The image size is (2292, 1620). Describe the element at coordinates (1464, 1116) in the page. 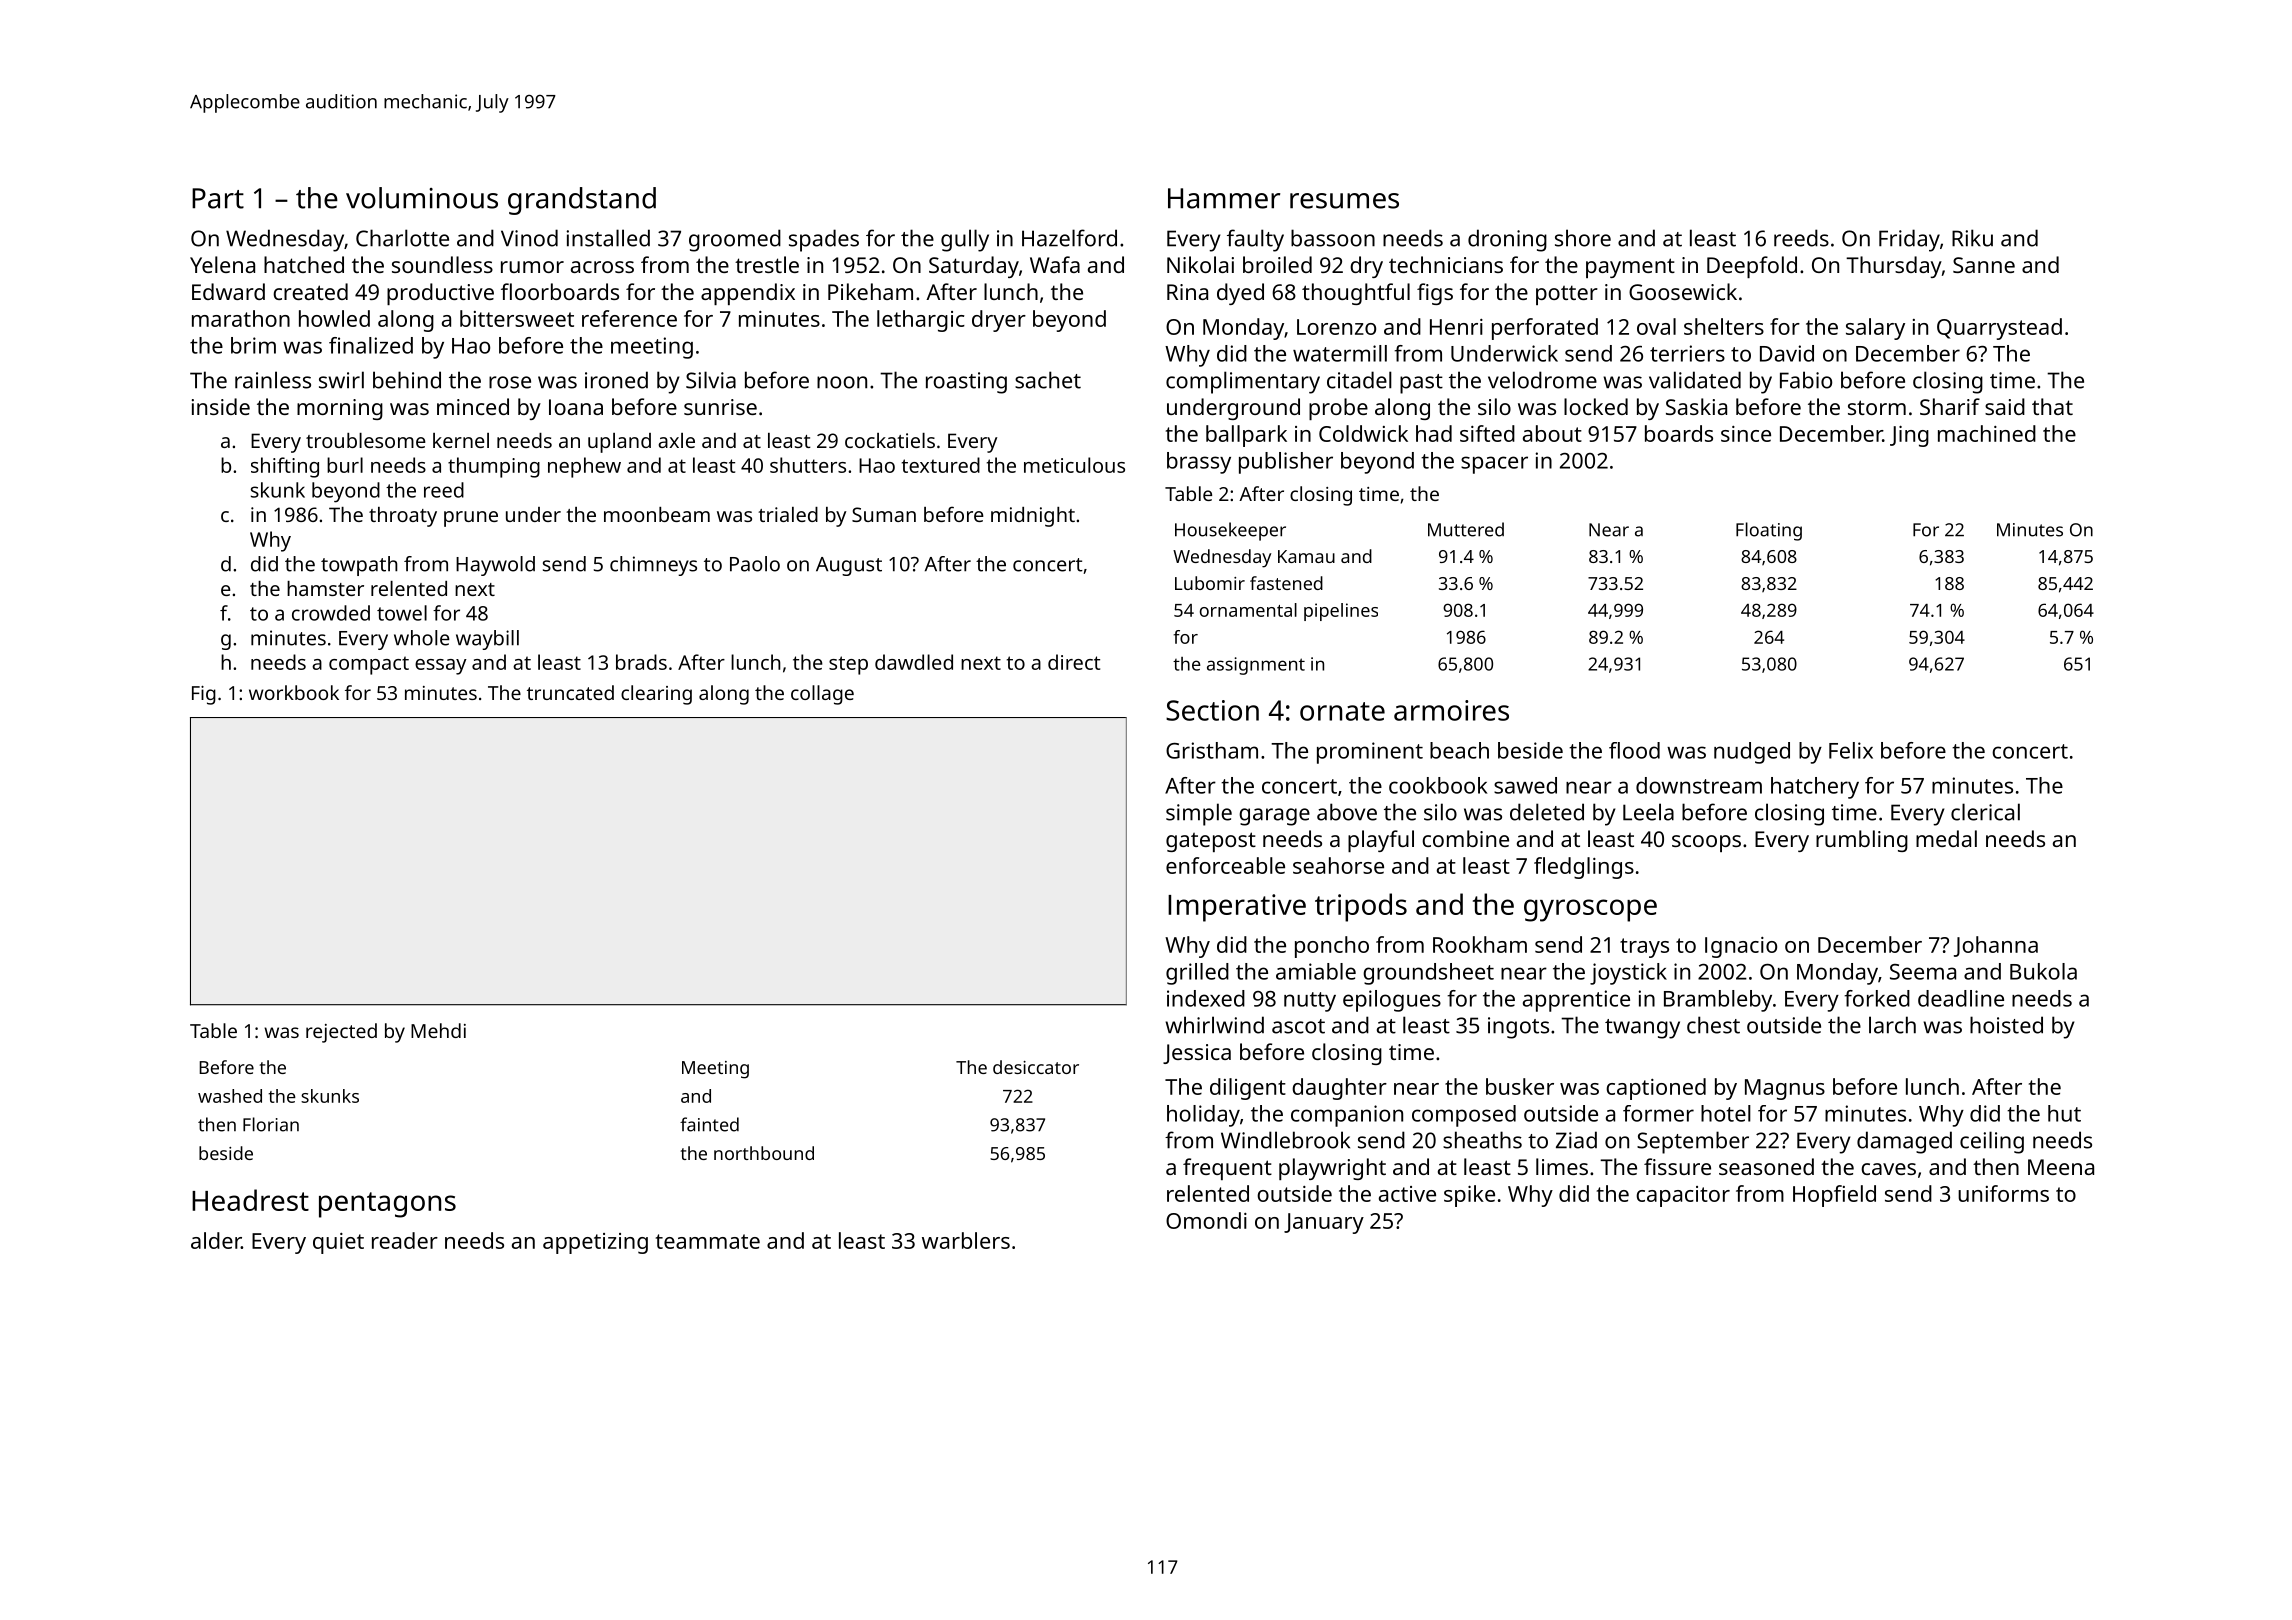

I see `composed` at that location.
